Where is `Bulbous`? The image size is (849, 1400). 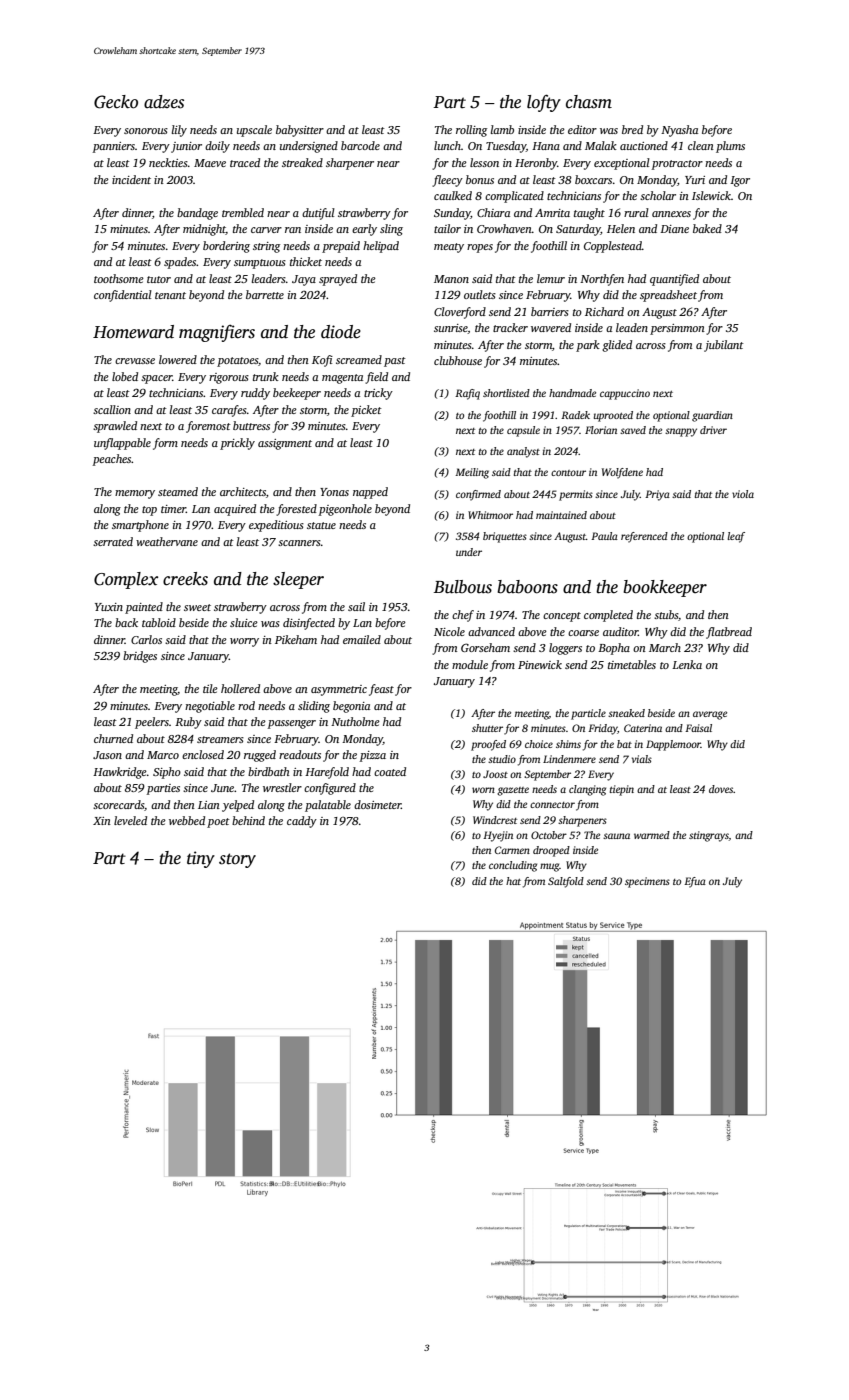 Bulbous is located at coordinates (463, 587).
